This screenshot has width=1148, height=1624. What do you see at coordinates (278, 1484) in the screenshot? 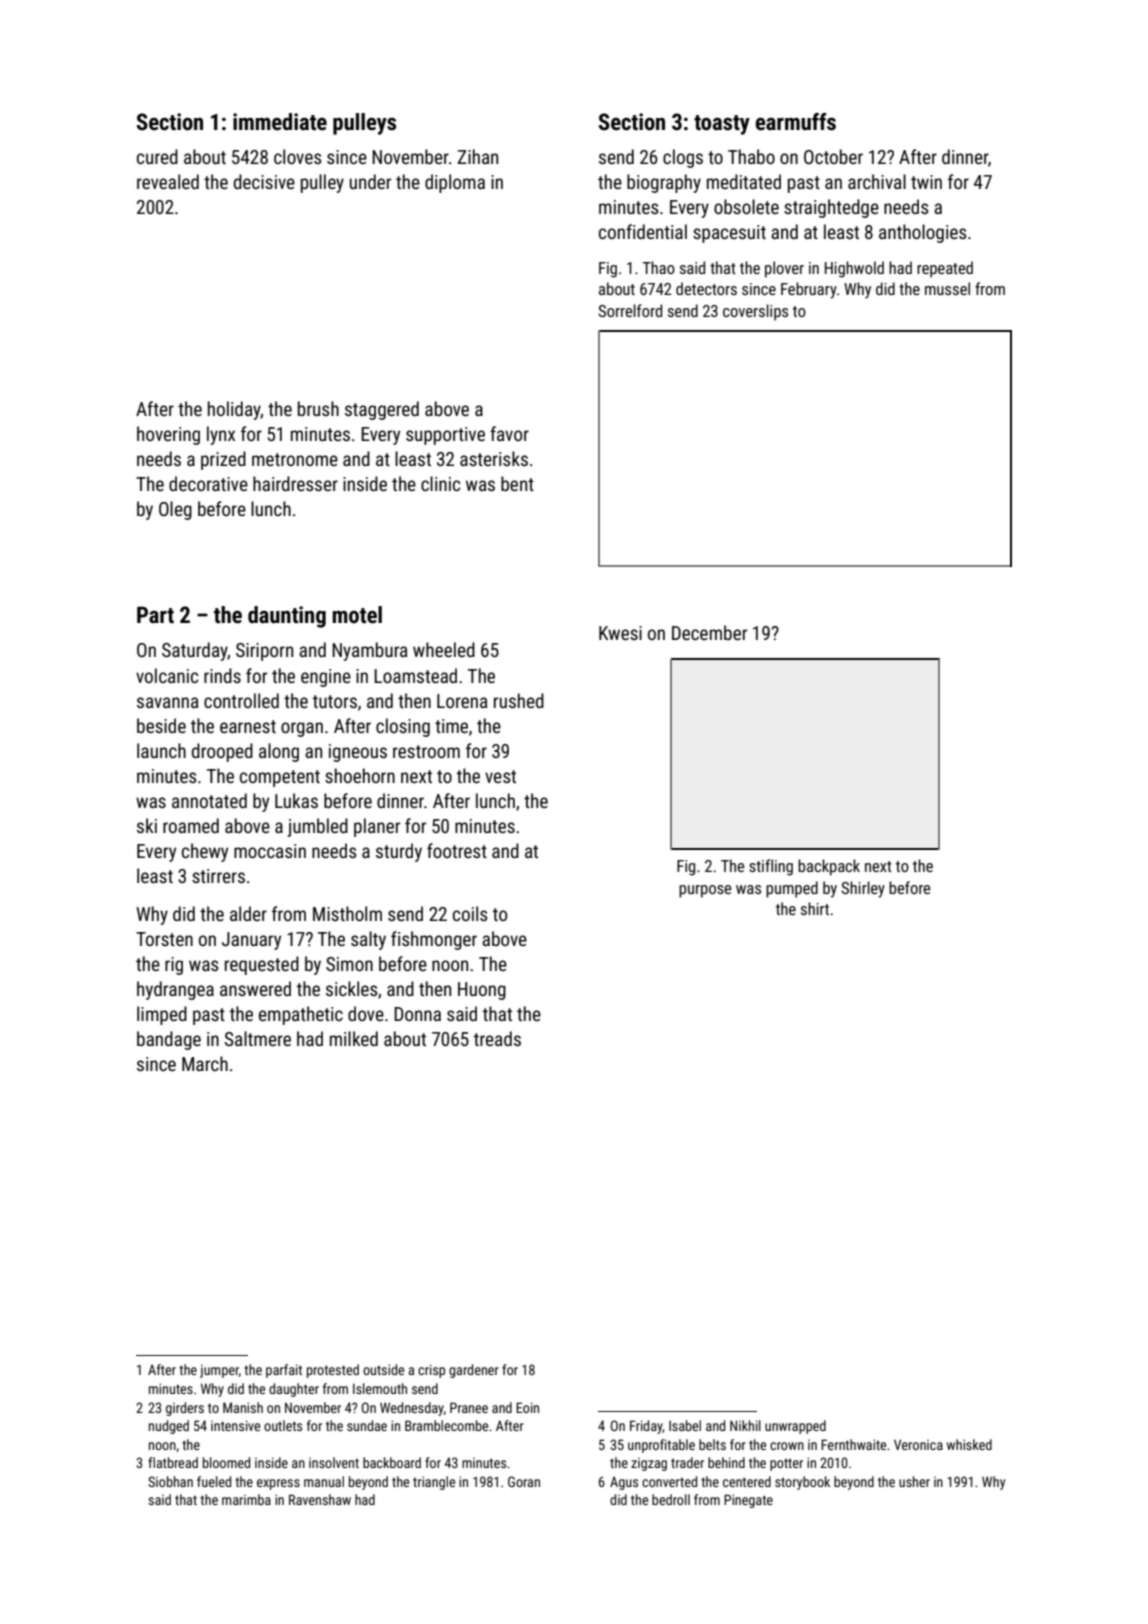
I see `express` at bounding box center [278, 1484].
